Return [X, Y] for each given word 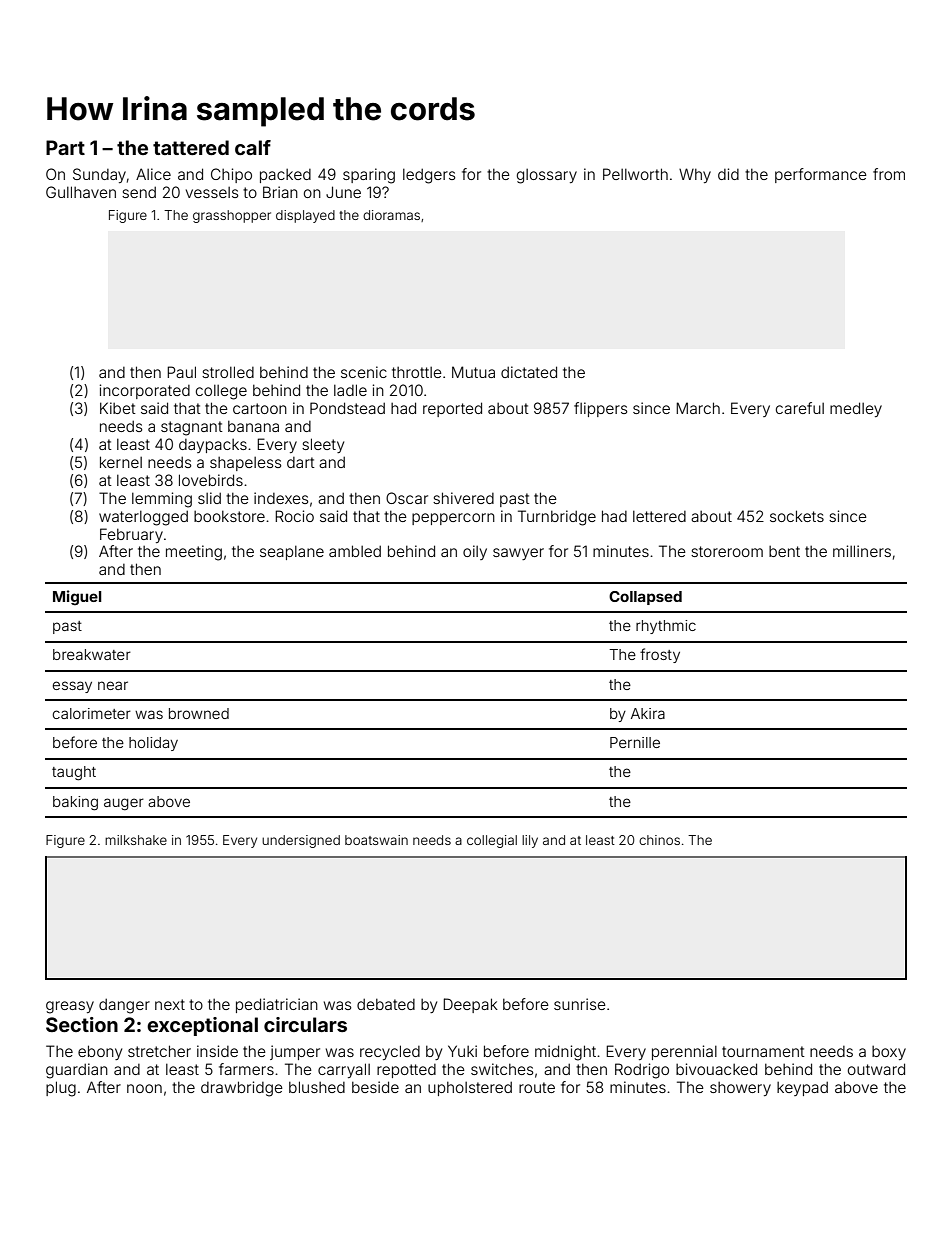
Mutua [473, 372]
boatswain [376, 840]
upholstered [470, 1088]
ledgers [429, 176]
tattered [191, 147]
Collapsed [645, 598]
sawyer [518, 554]
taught [74, 773]
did [728, 174]
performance [821, 175]
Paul [181, 372]
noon [144, 1088]
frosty [660, 655]
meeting [194, 553]
